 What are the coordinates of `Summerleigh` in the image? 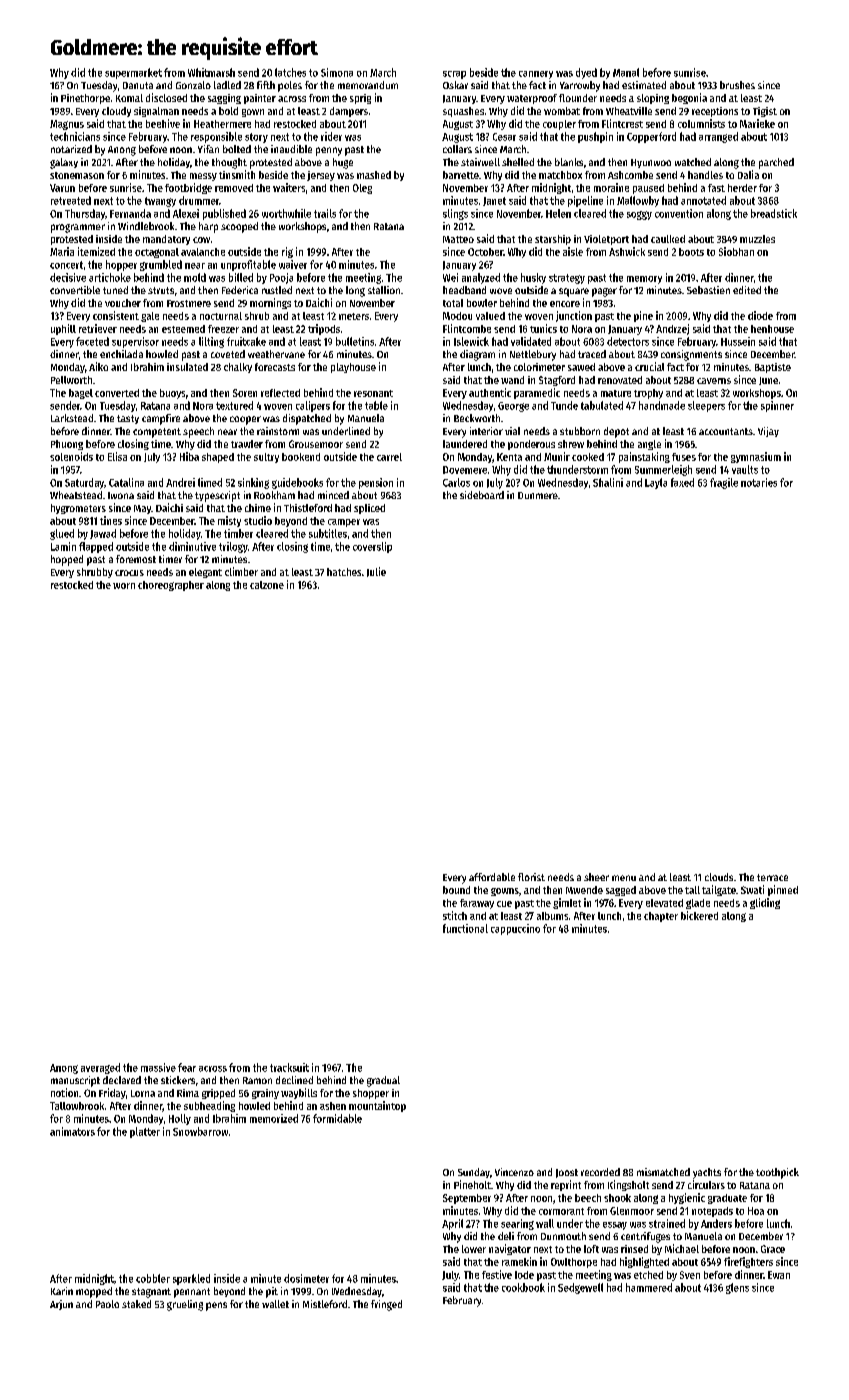 It's located at (663, 470).
